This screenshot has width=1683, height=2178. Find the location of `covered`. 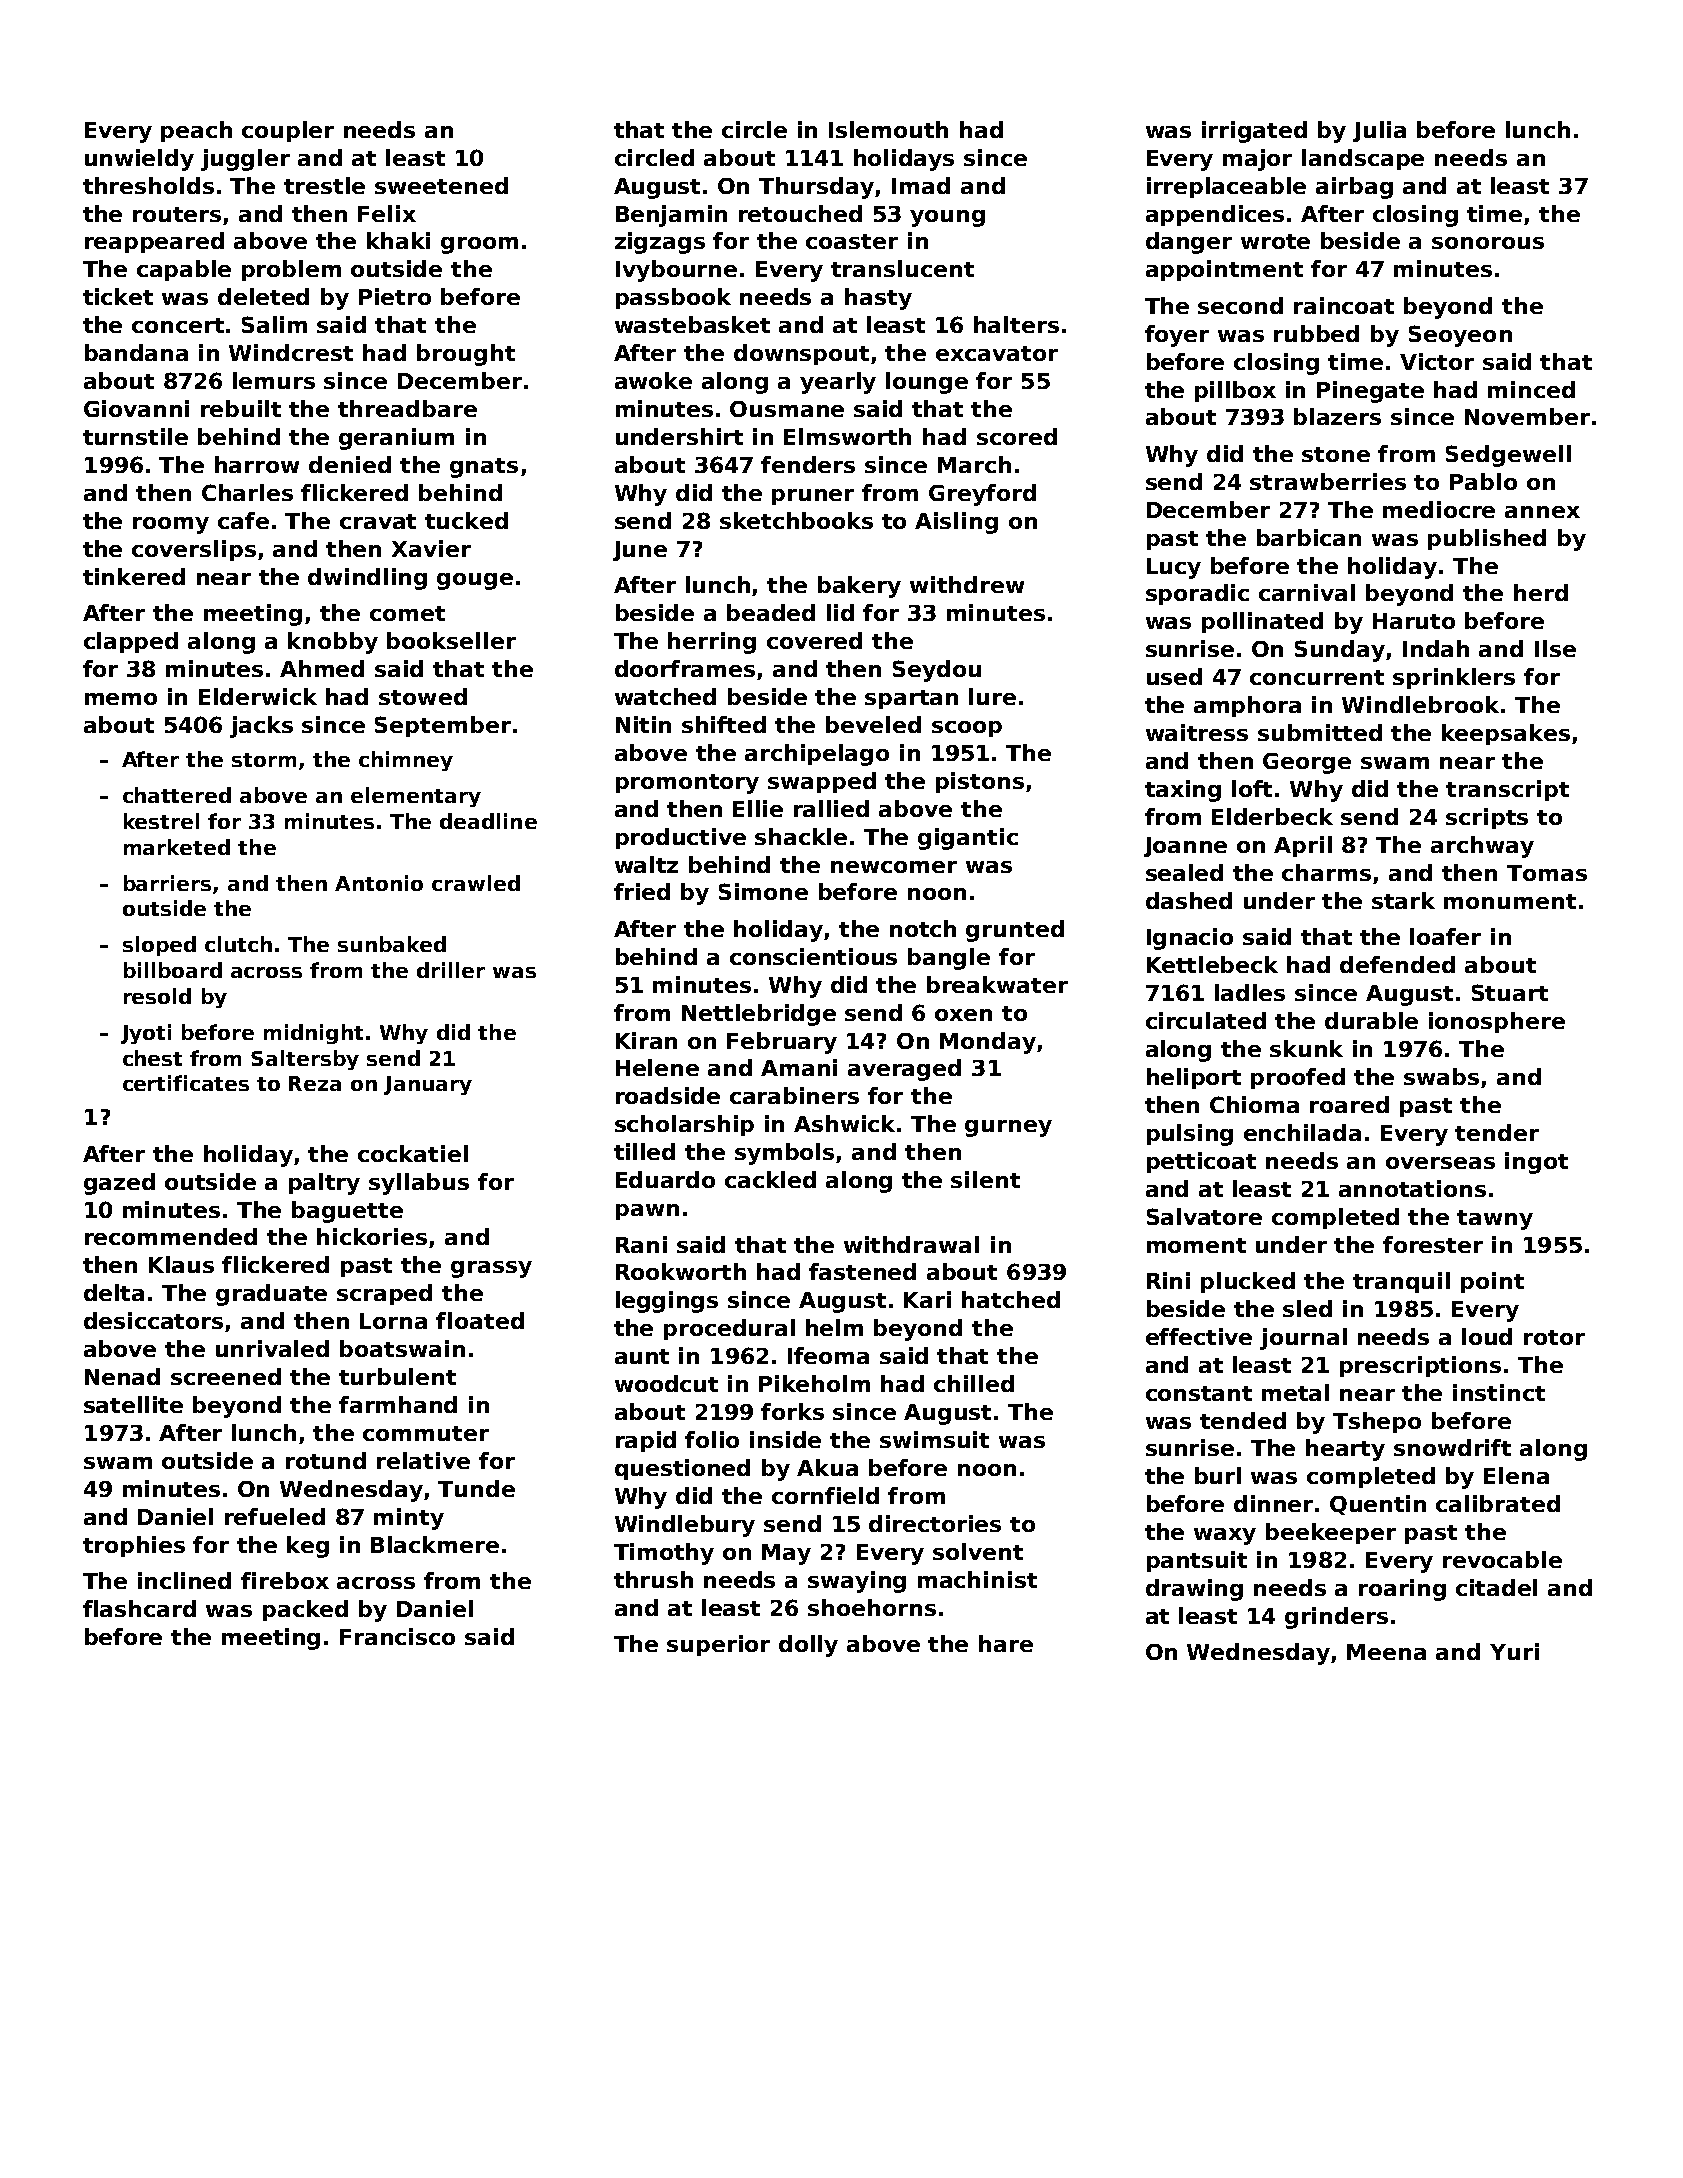

covered is located at coordinates (814, 640).
